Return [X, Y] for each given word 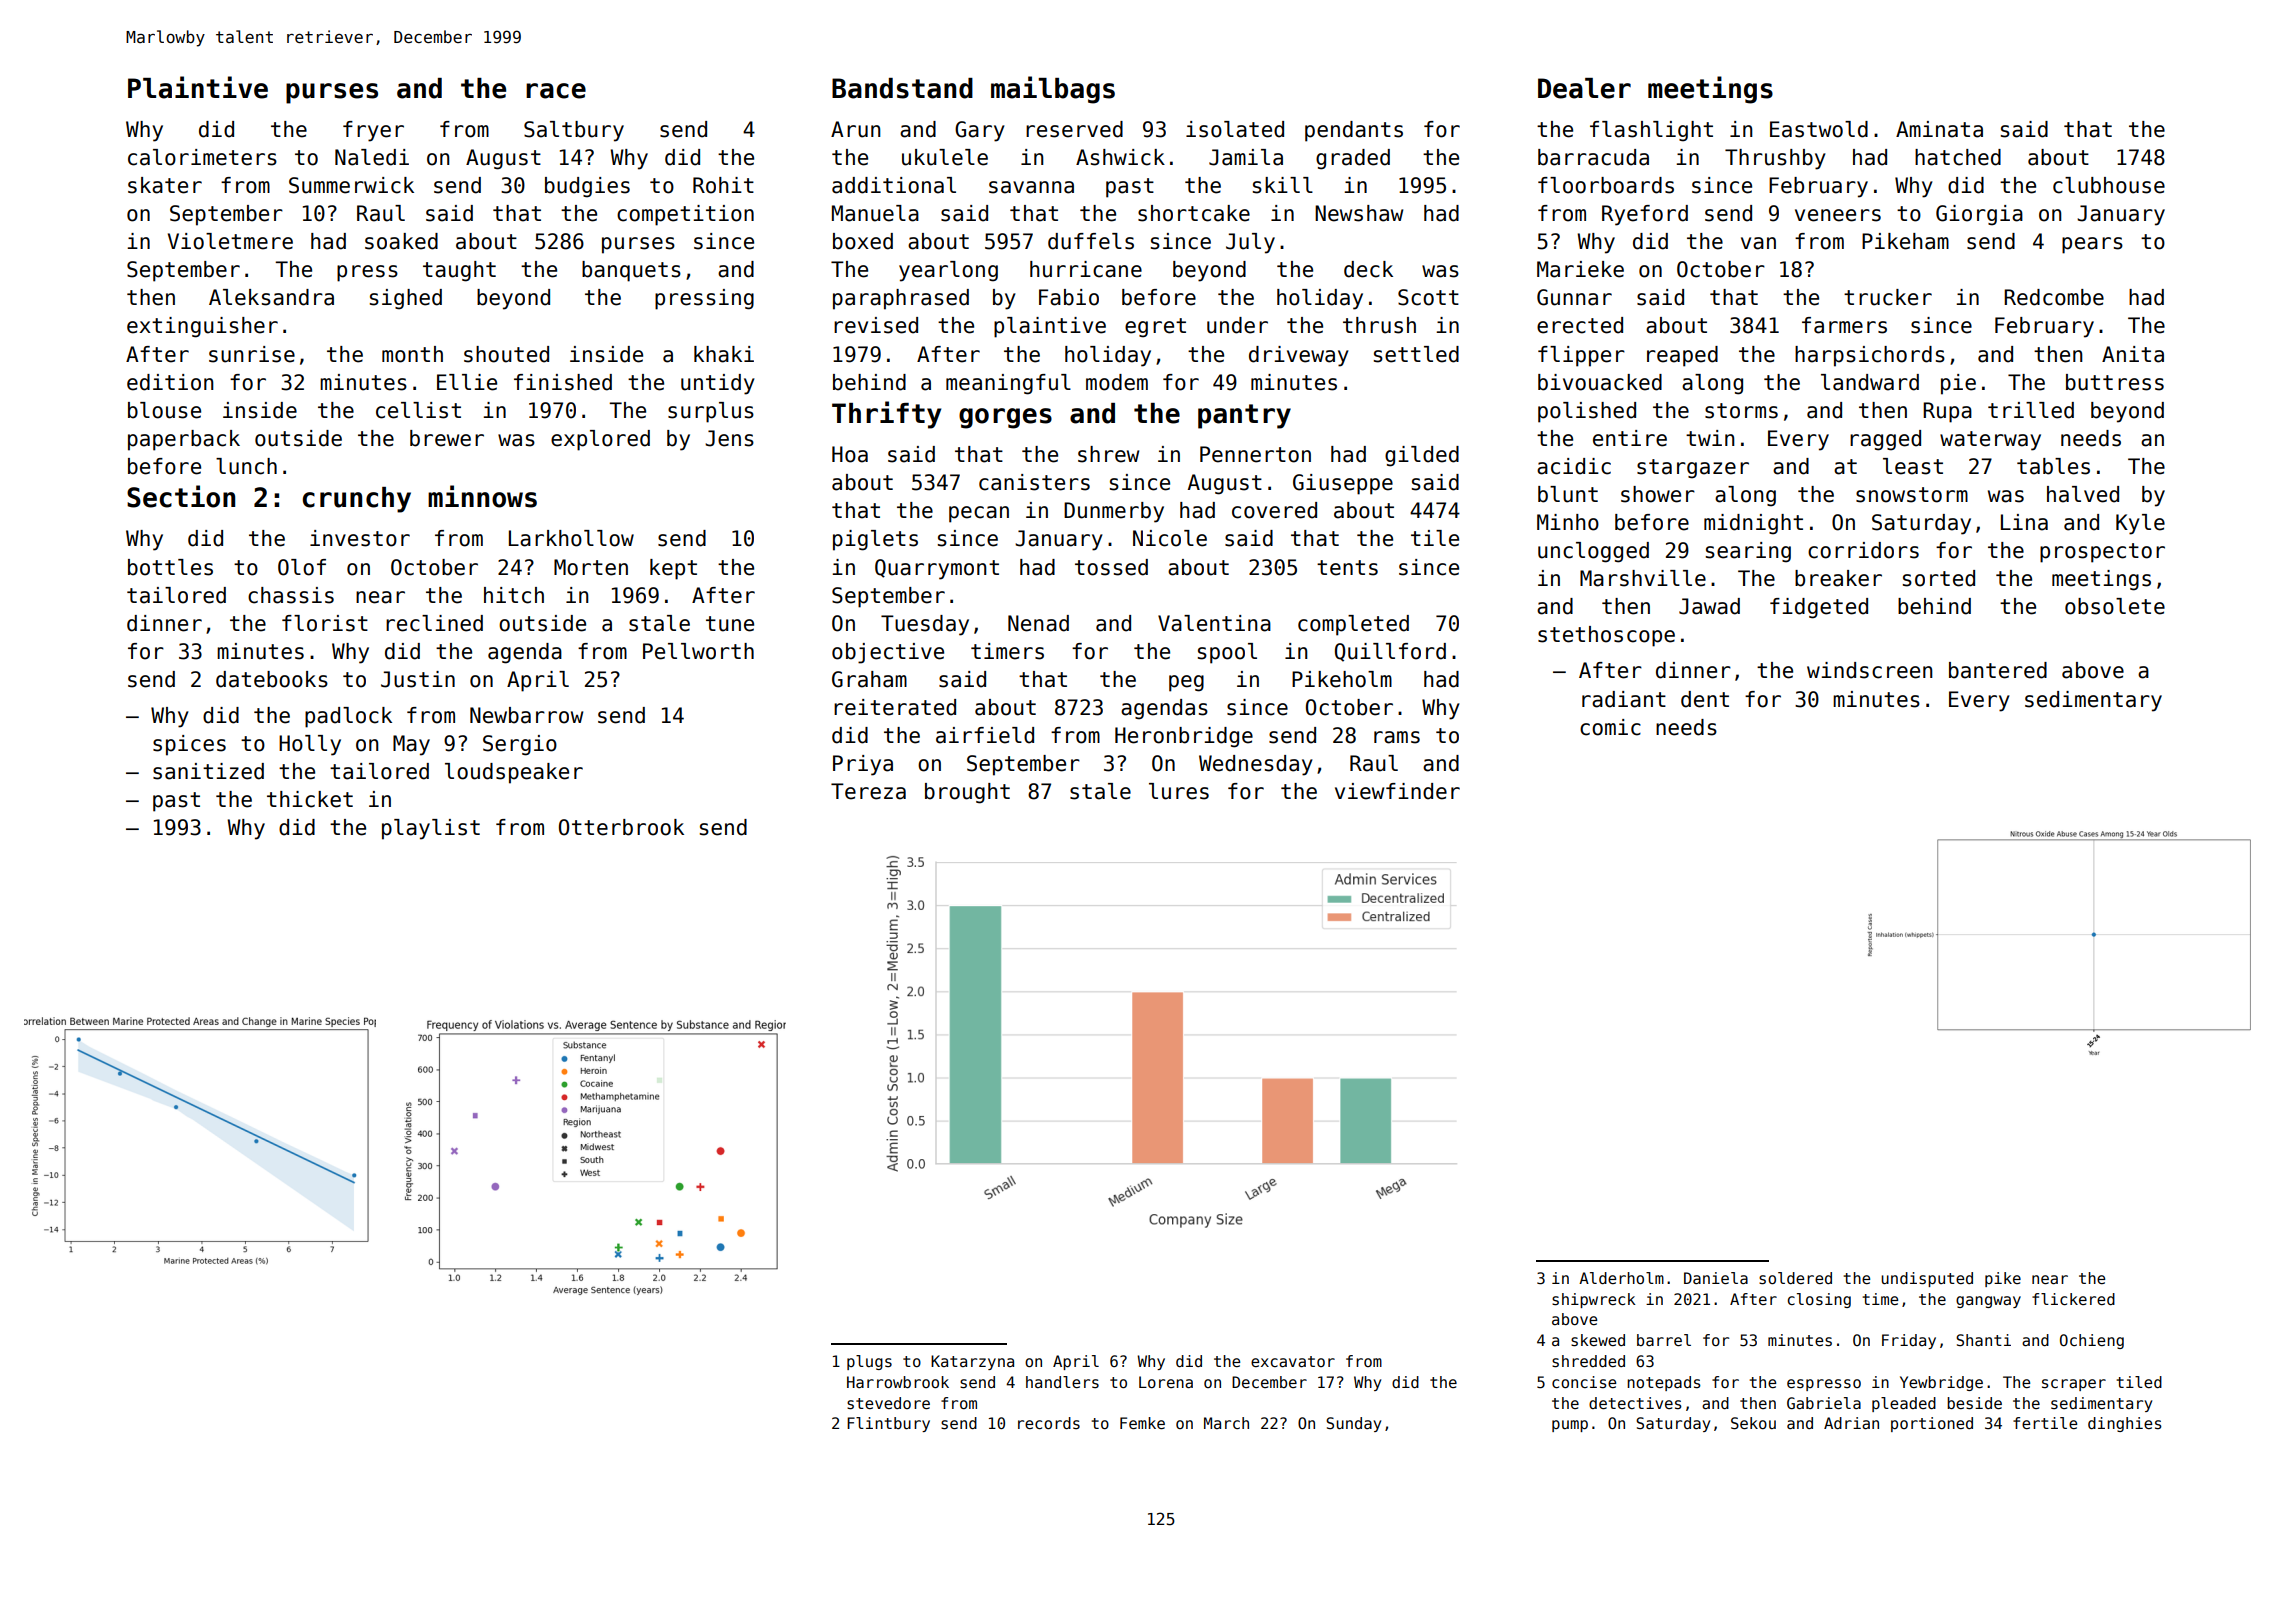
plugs [869, 1362]
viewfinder [1397, 791]
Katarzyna [972, 1362]
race [556, 91]
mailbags [1053, 90]
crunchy [356, 500]
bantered [1998, 670]
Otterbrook [621, 827]
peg [1186, 683]
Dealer [1584, 88]
